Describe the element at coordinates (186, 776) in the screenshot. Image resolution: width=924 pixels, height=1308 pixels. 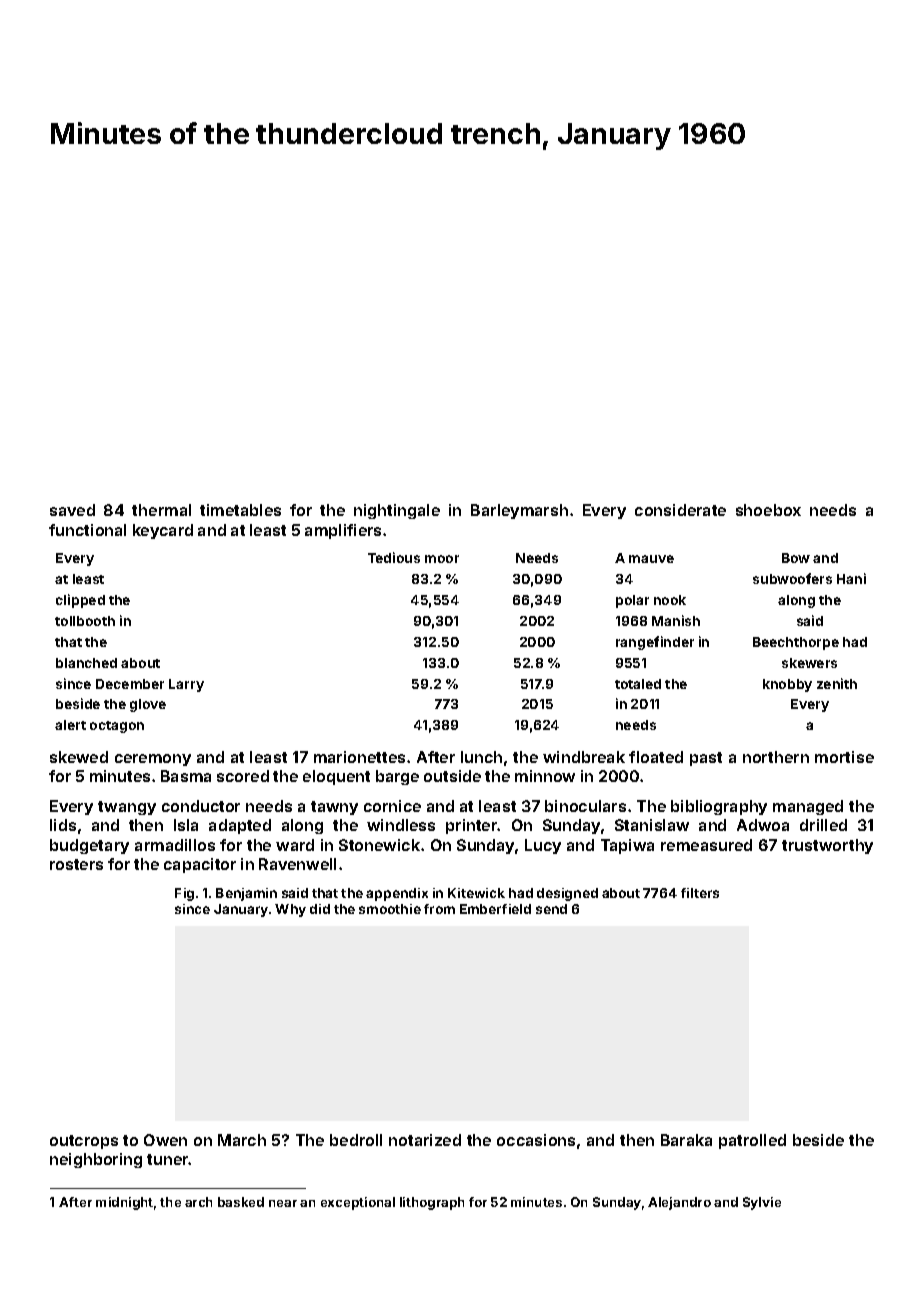
I see `Basma` at that location.
